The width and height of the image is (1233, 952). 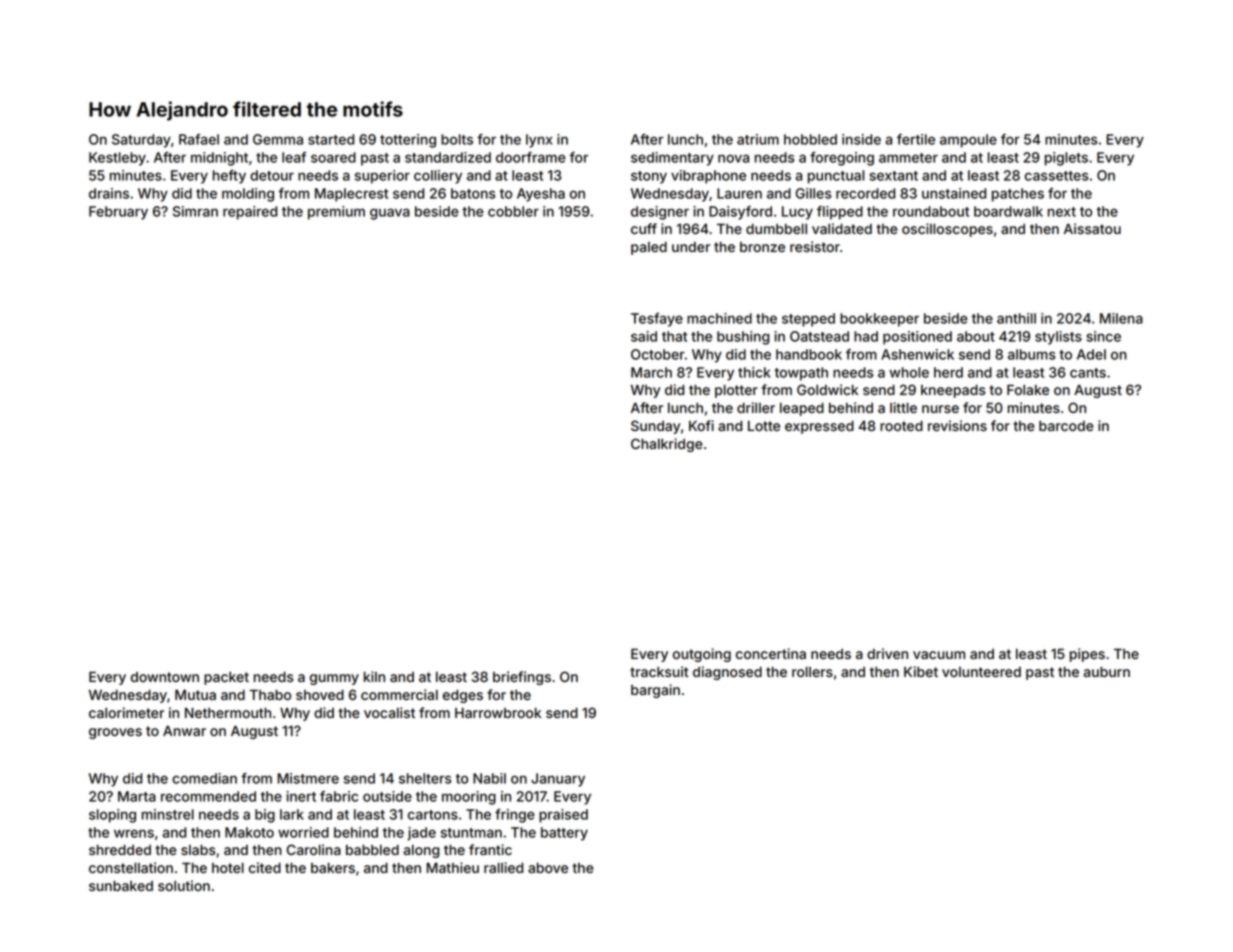 What do you see at coordinates (655, 427) in the image?
I see `Sunday` at bounding box center [655, 427].
